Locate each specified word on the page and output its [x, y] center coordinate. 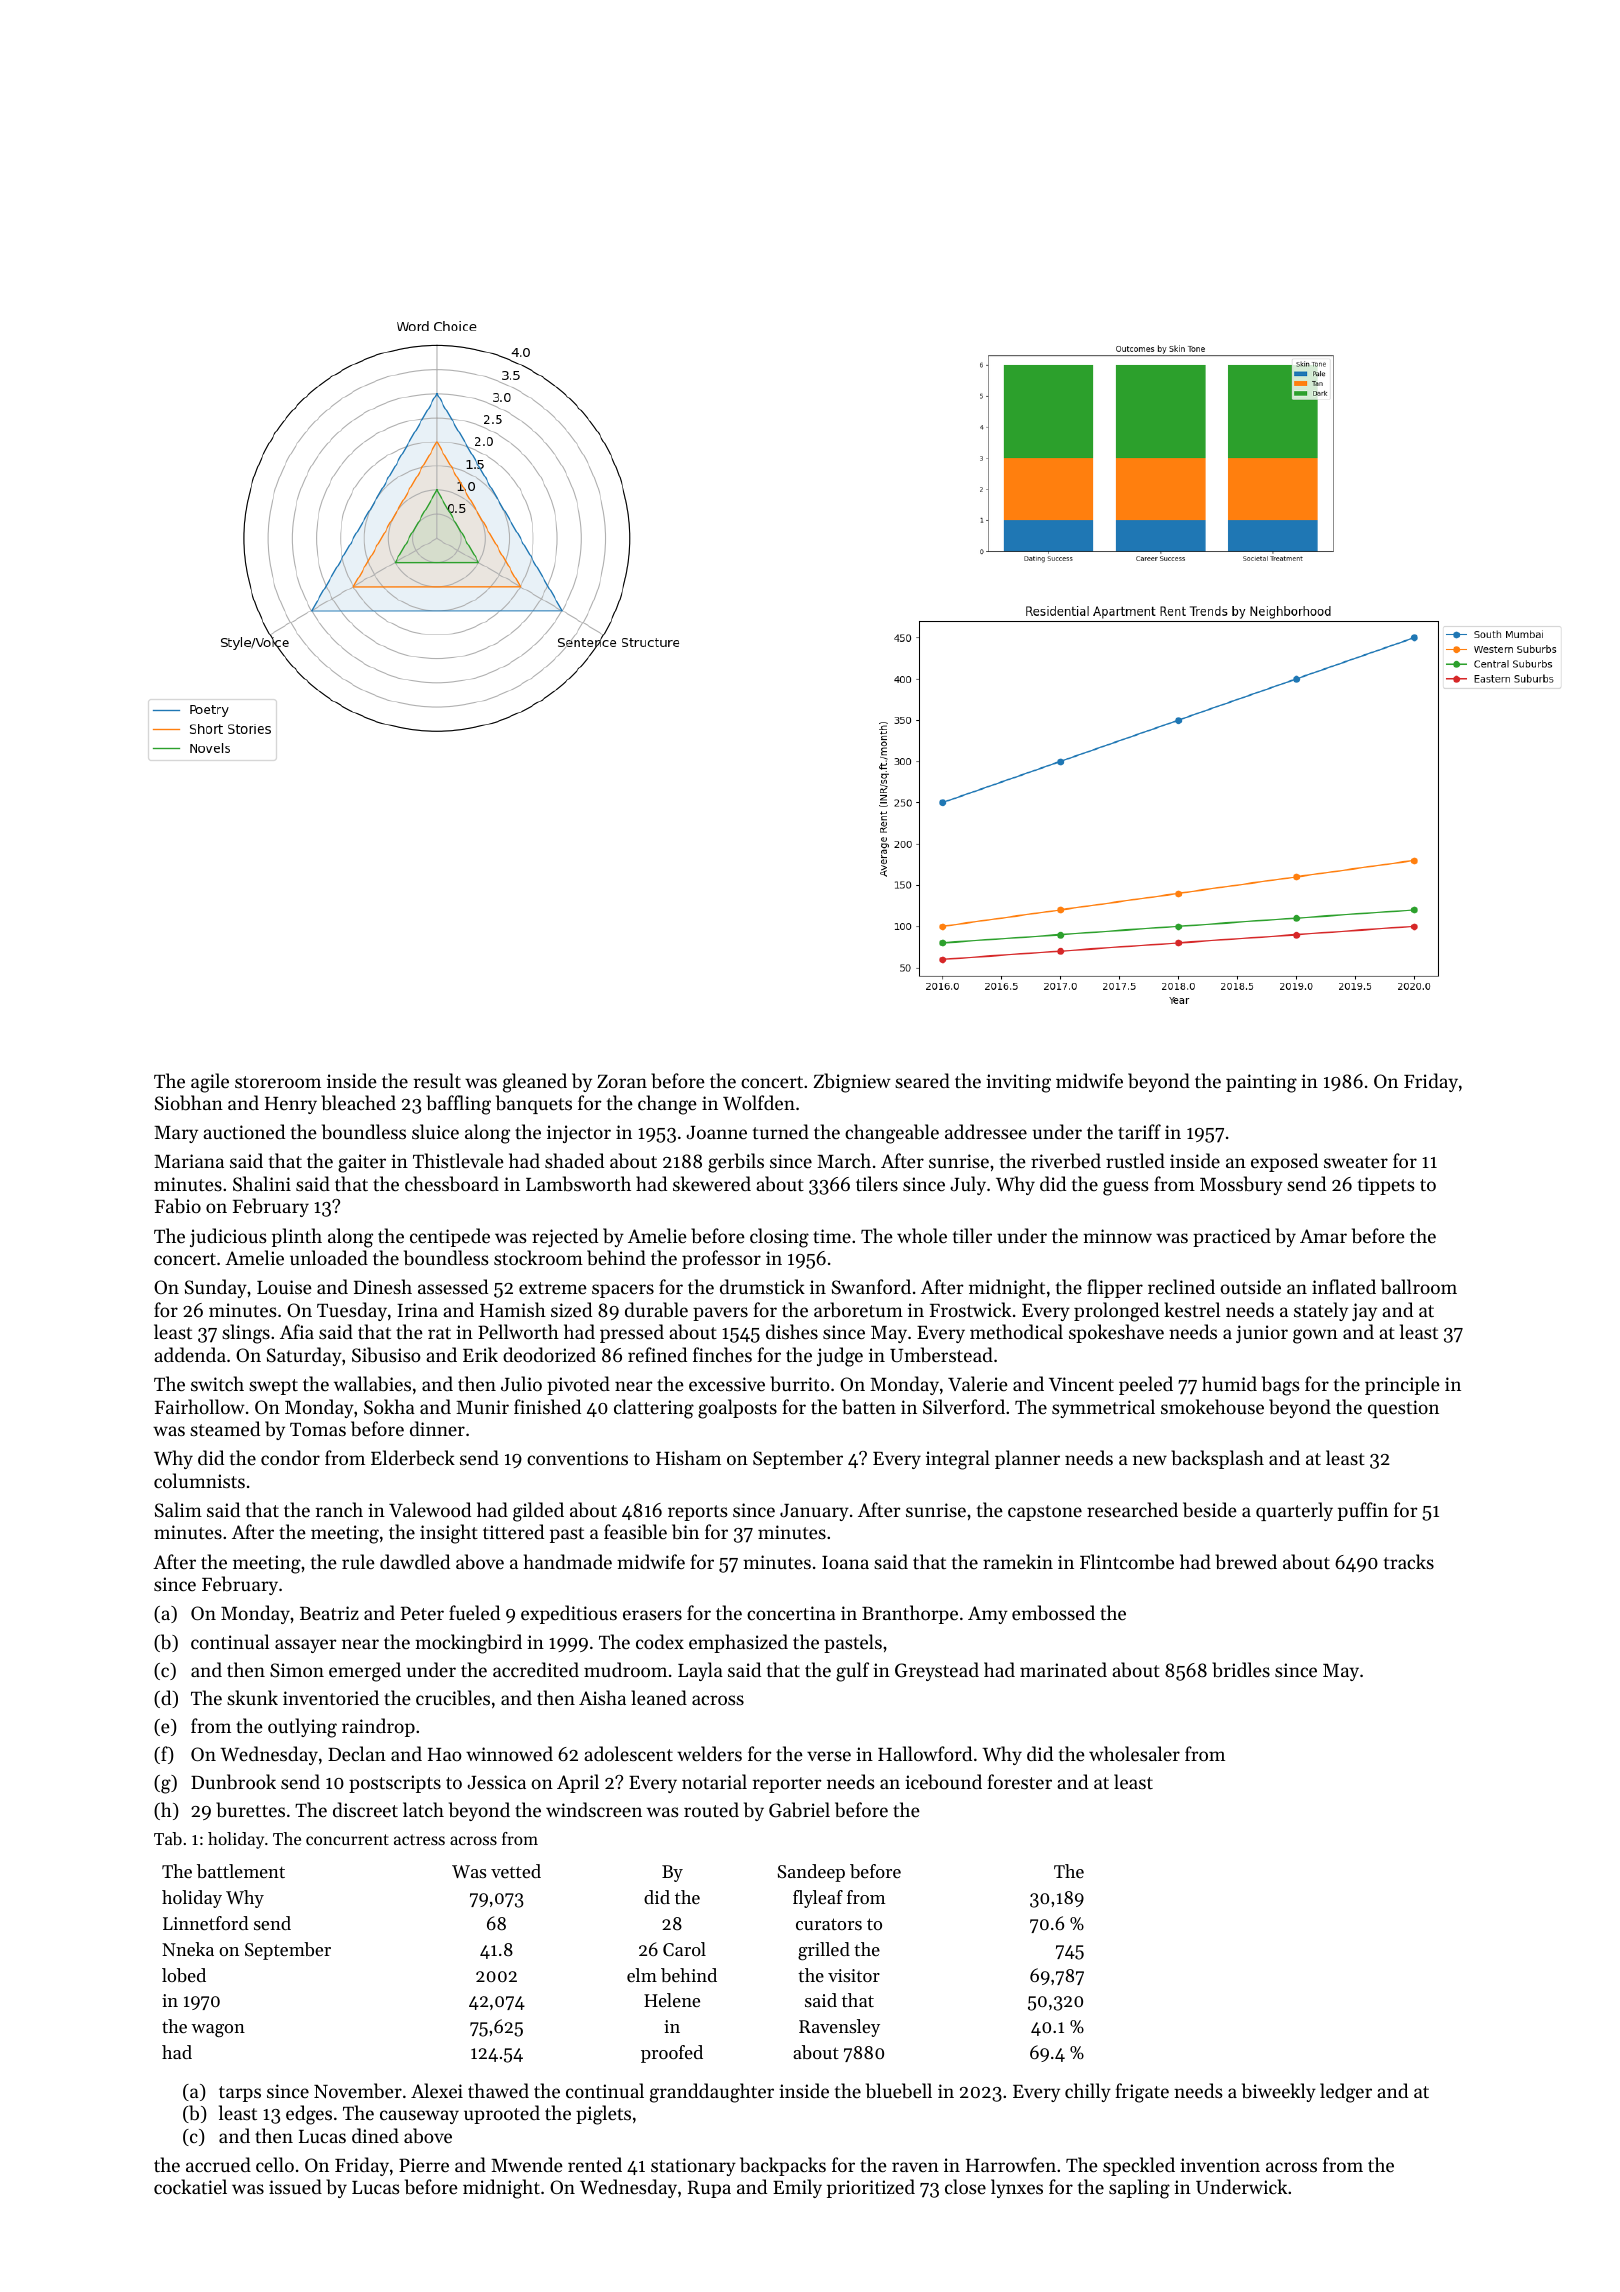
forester [1020, 1781]
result [437, 1080]
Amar [1323, 1236]
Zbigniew [852, 1083]
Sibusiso [386, 1355]
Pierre [424, 2165]
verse [829, 1756]
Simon [297, 1670]
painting [1261, 1083]
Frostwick [970, 1309]
